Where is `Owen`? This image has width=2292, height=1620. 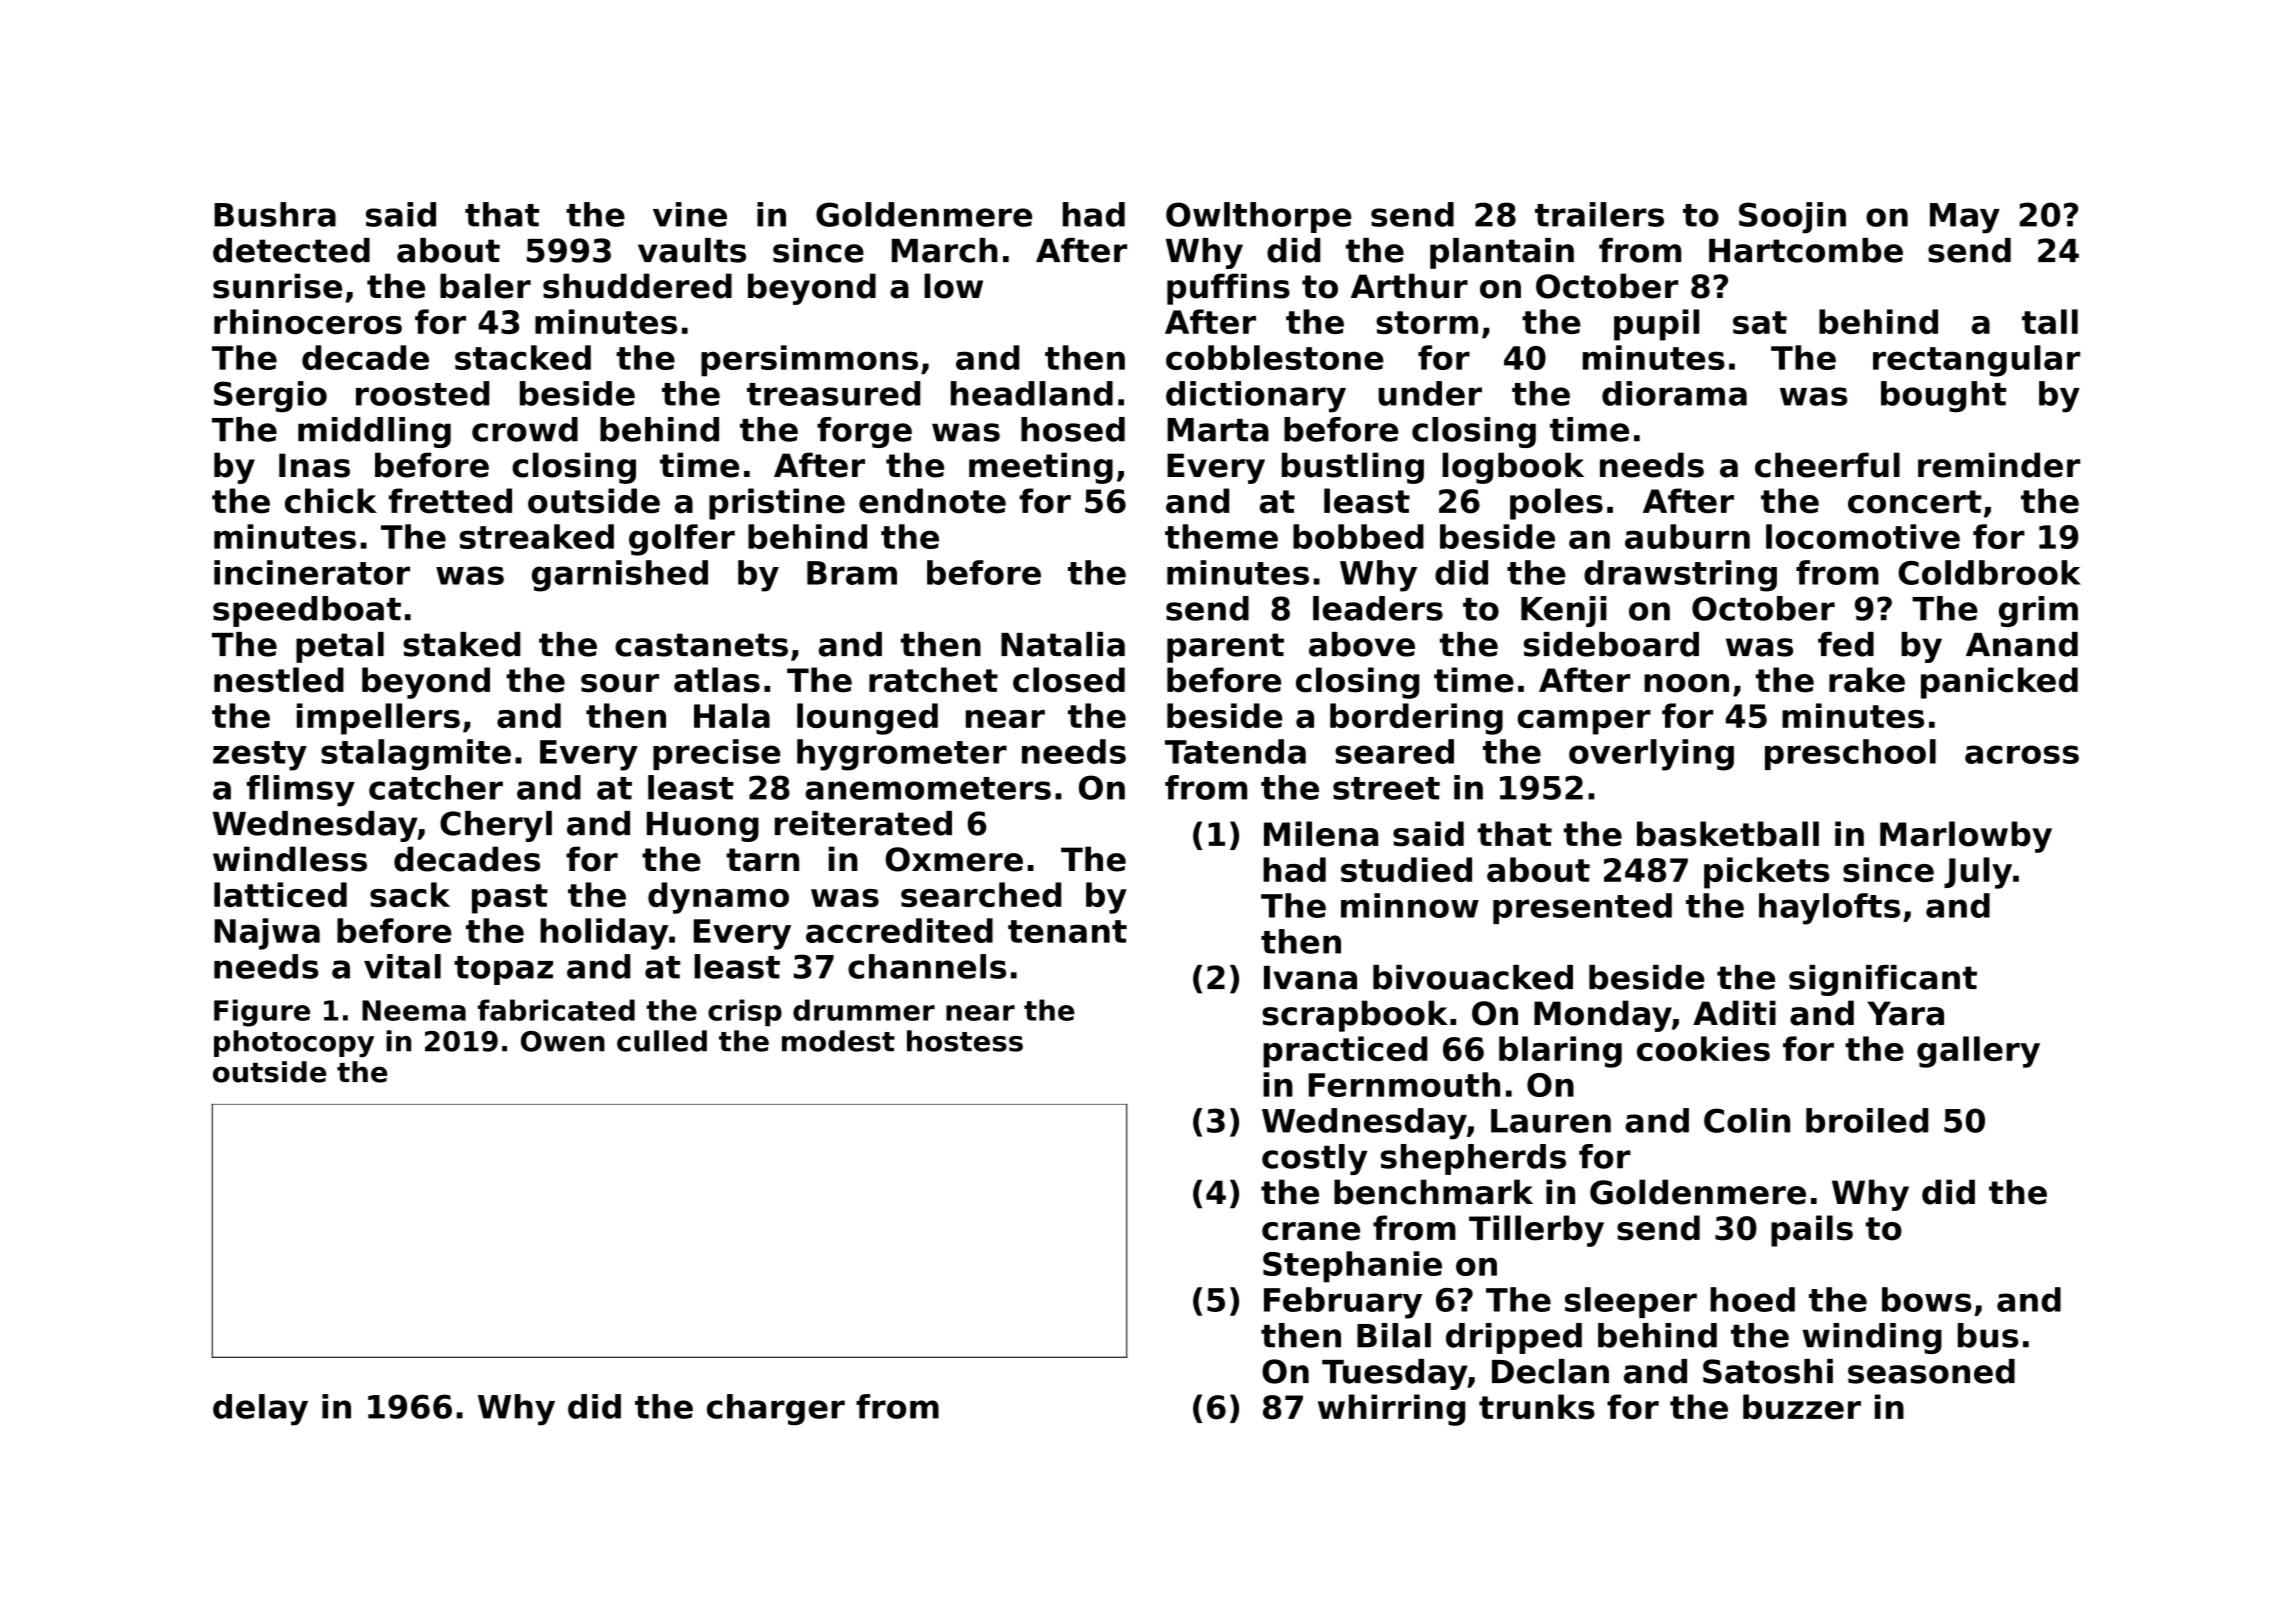 Owen is located at coordinates (563, 1041).
